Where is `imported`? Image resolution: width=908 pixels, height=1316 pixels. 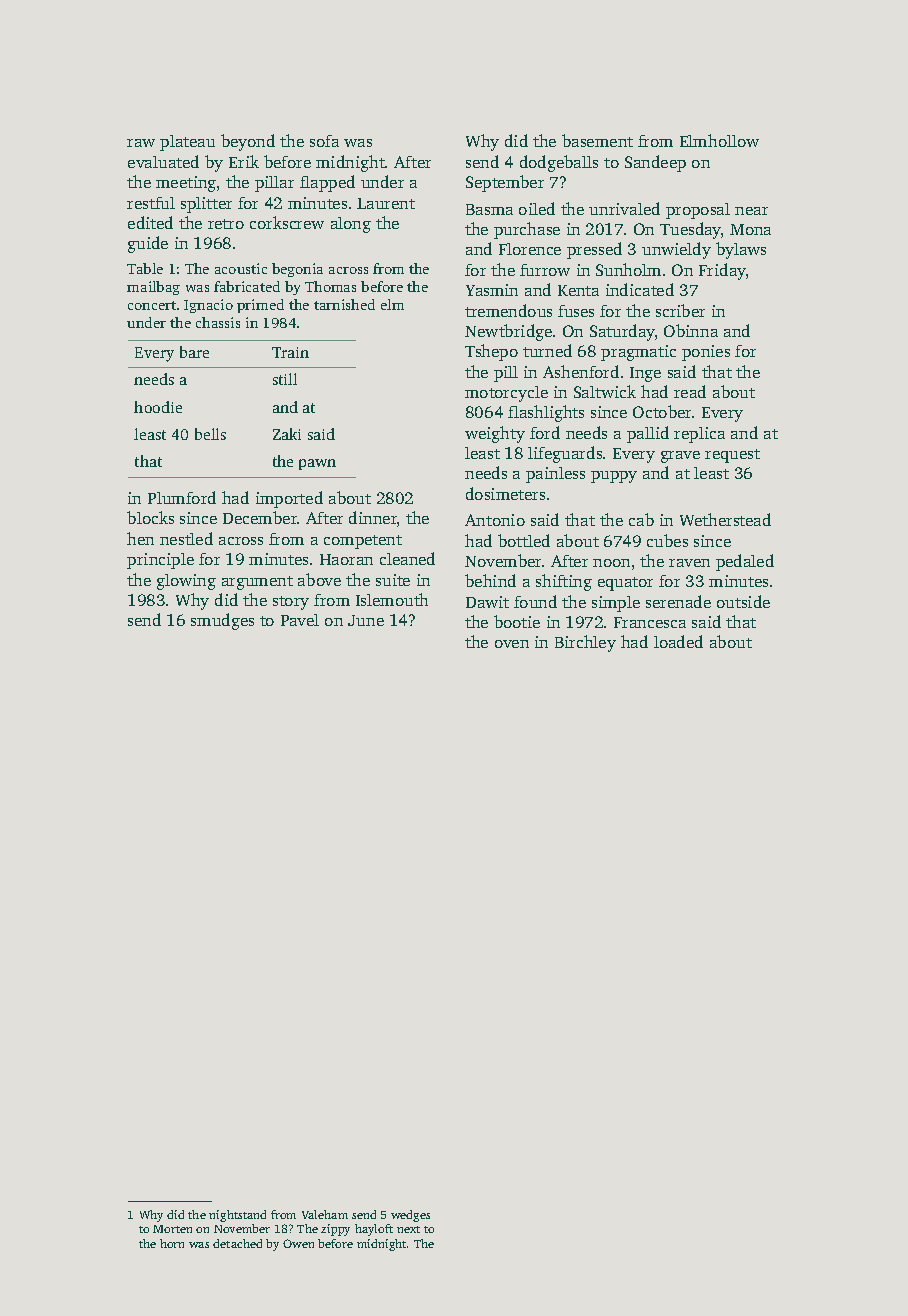 imported is located at coordinates (289, 499).
